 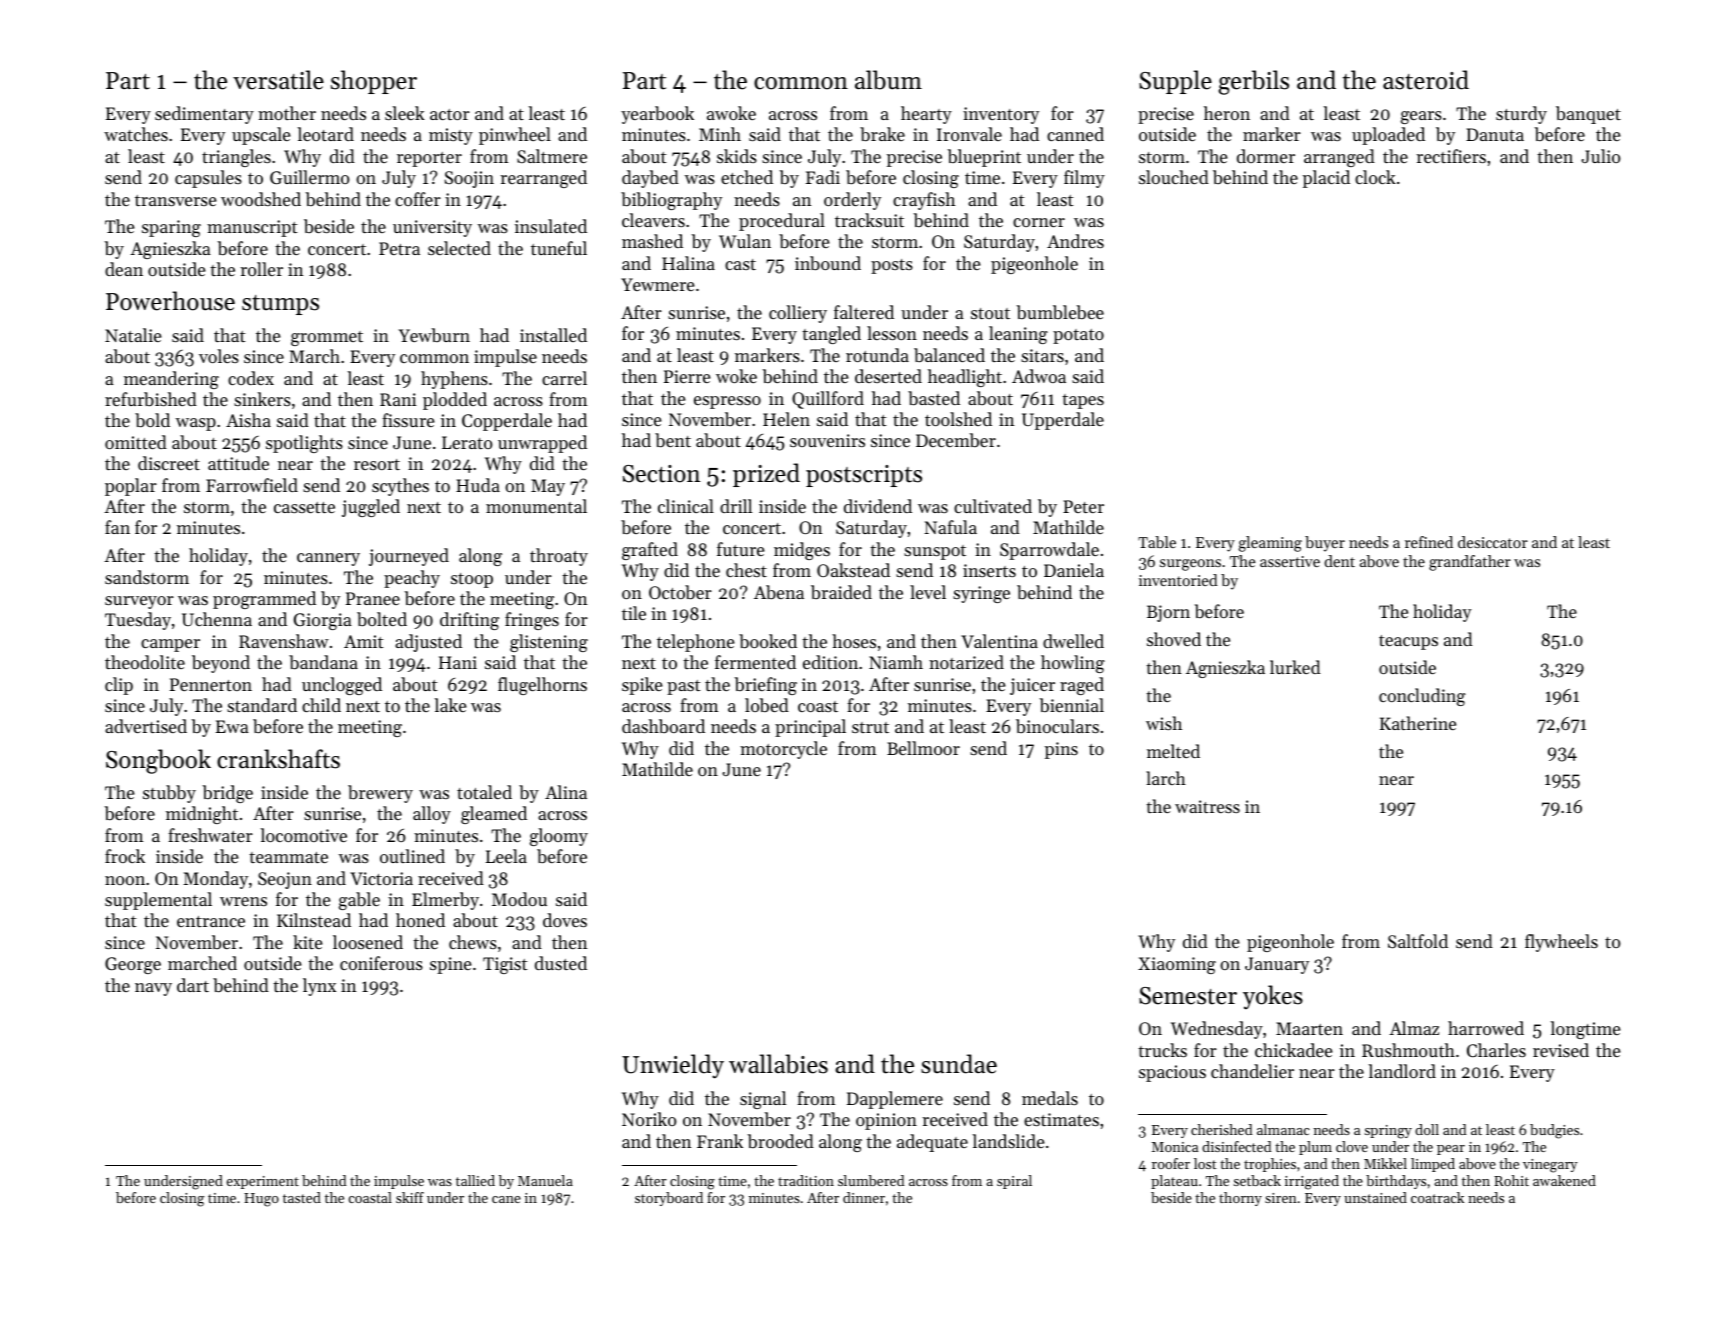 I want to click on shopper, so click(x=374, y=82).
